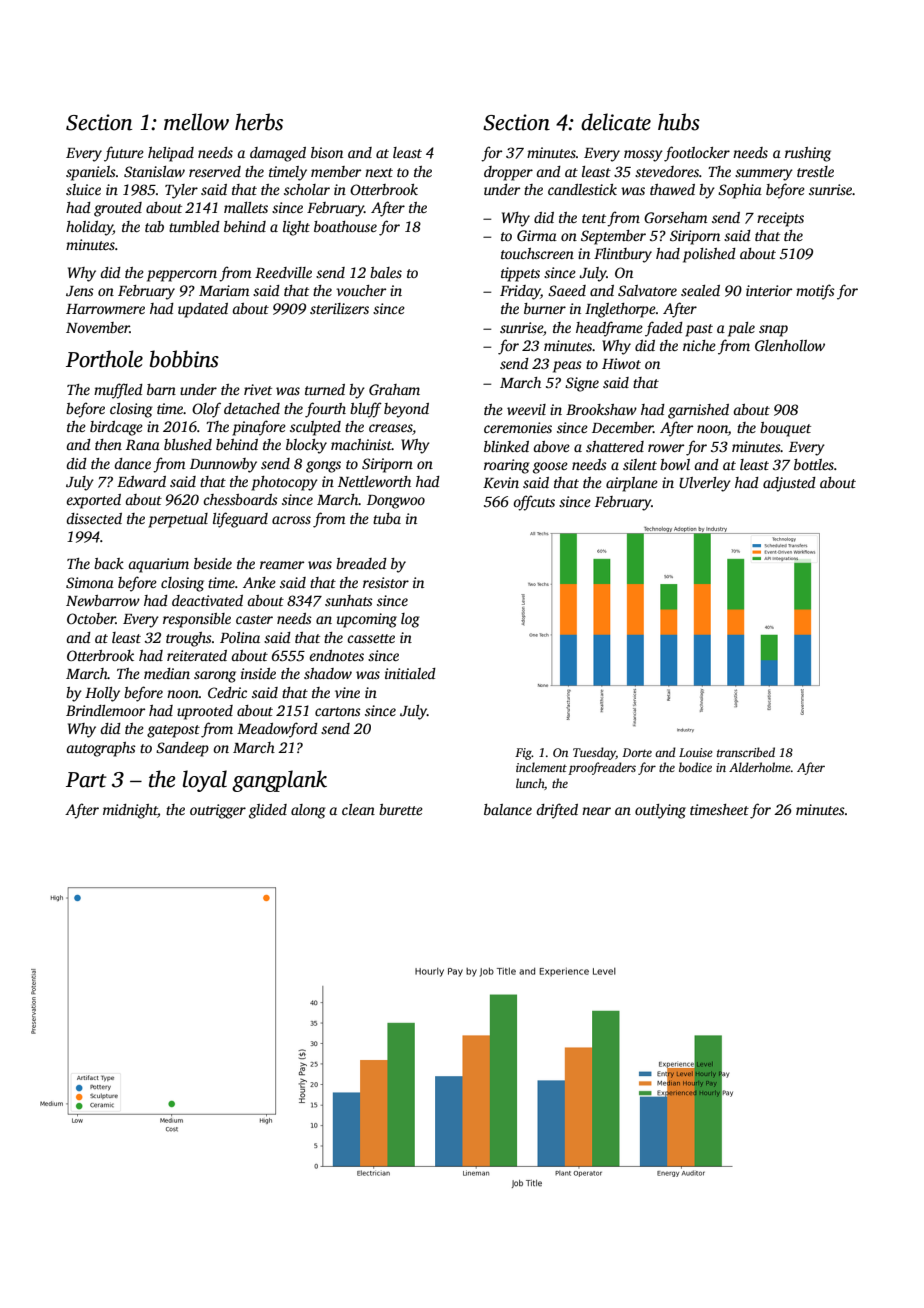 The width and height of the screenshot is (924, 1308). Describe the element at coordinates (679, 122) in the screenshot. I see `hubs` at that location.
